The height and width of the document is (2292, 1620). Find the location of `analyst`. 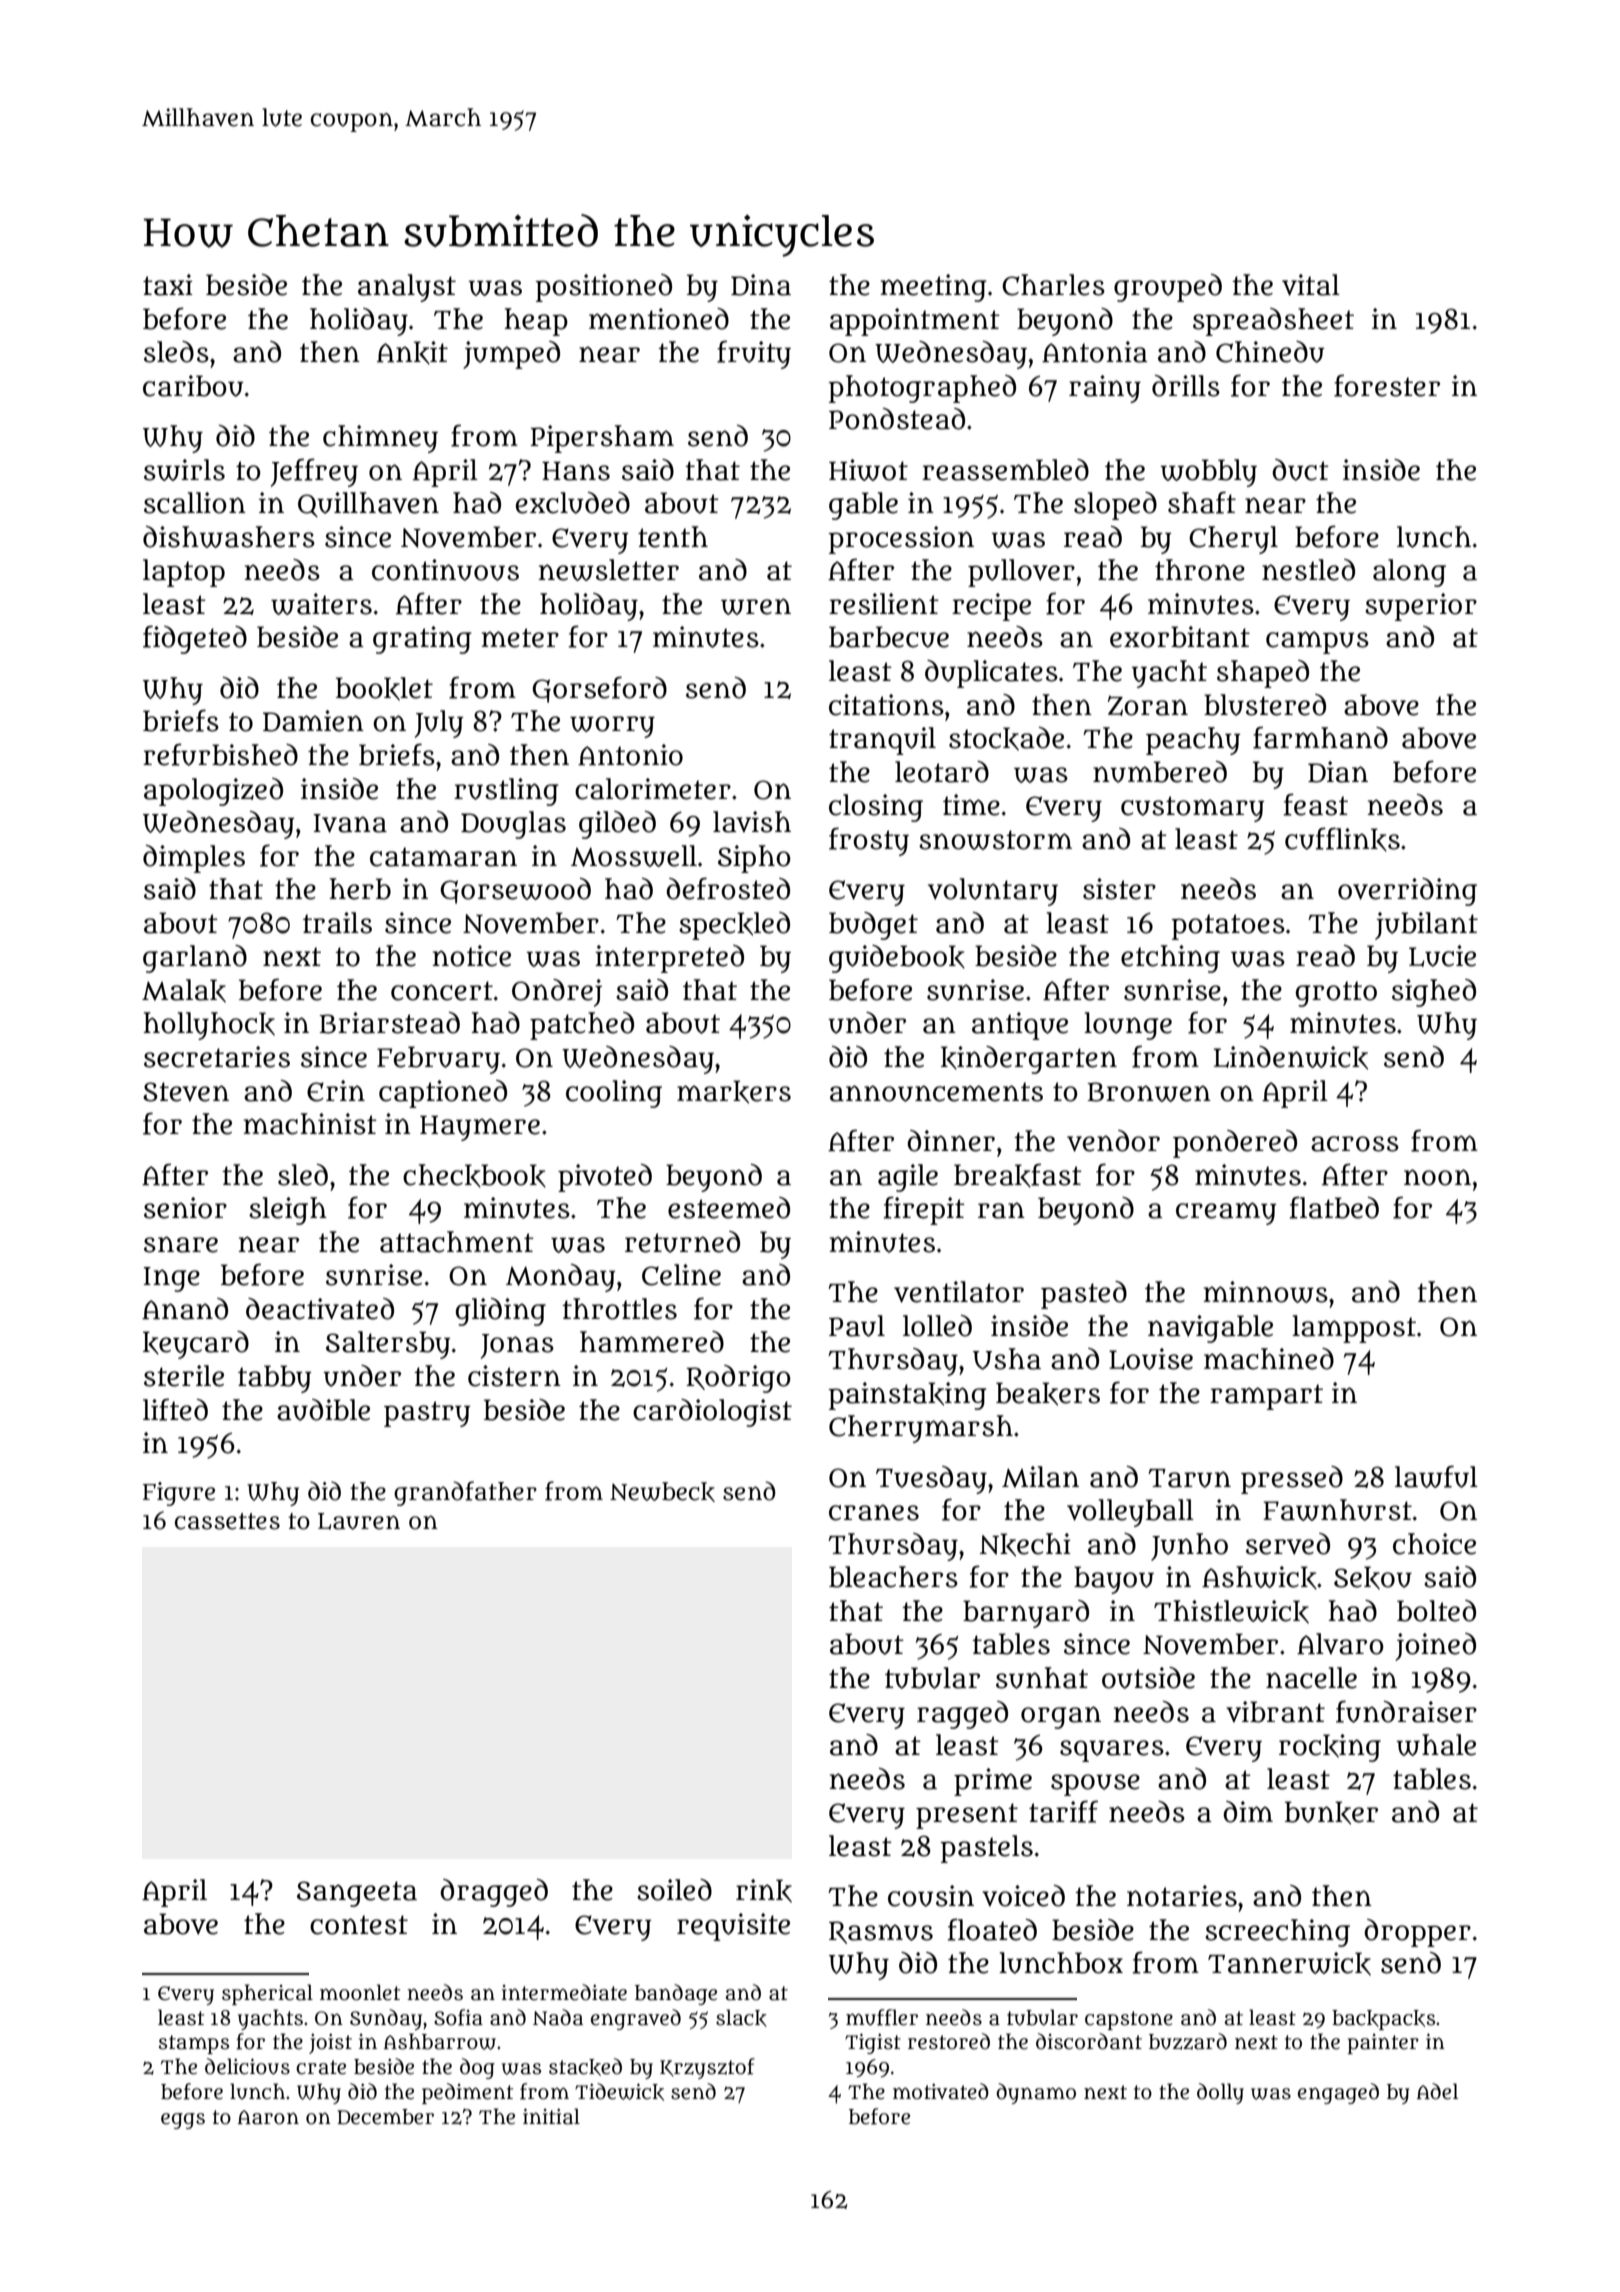

analyst is located at coordinates (407, 288).
